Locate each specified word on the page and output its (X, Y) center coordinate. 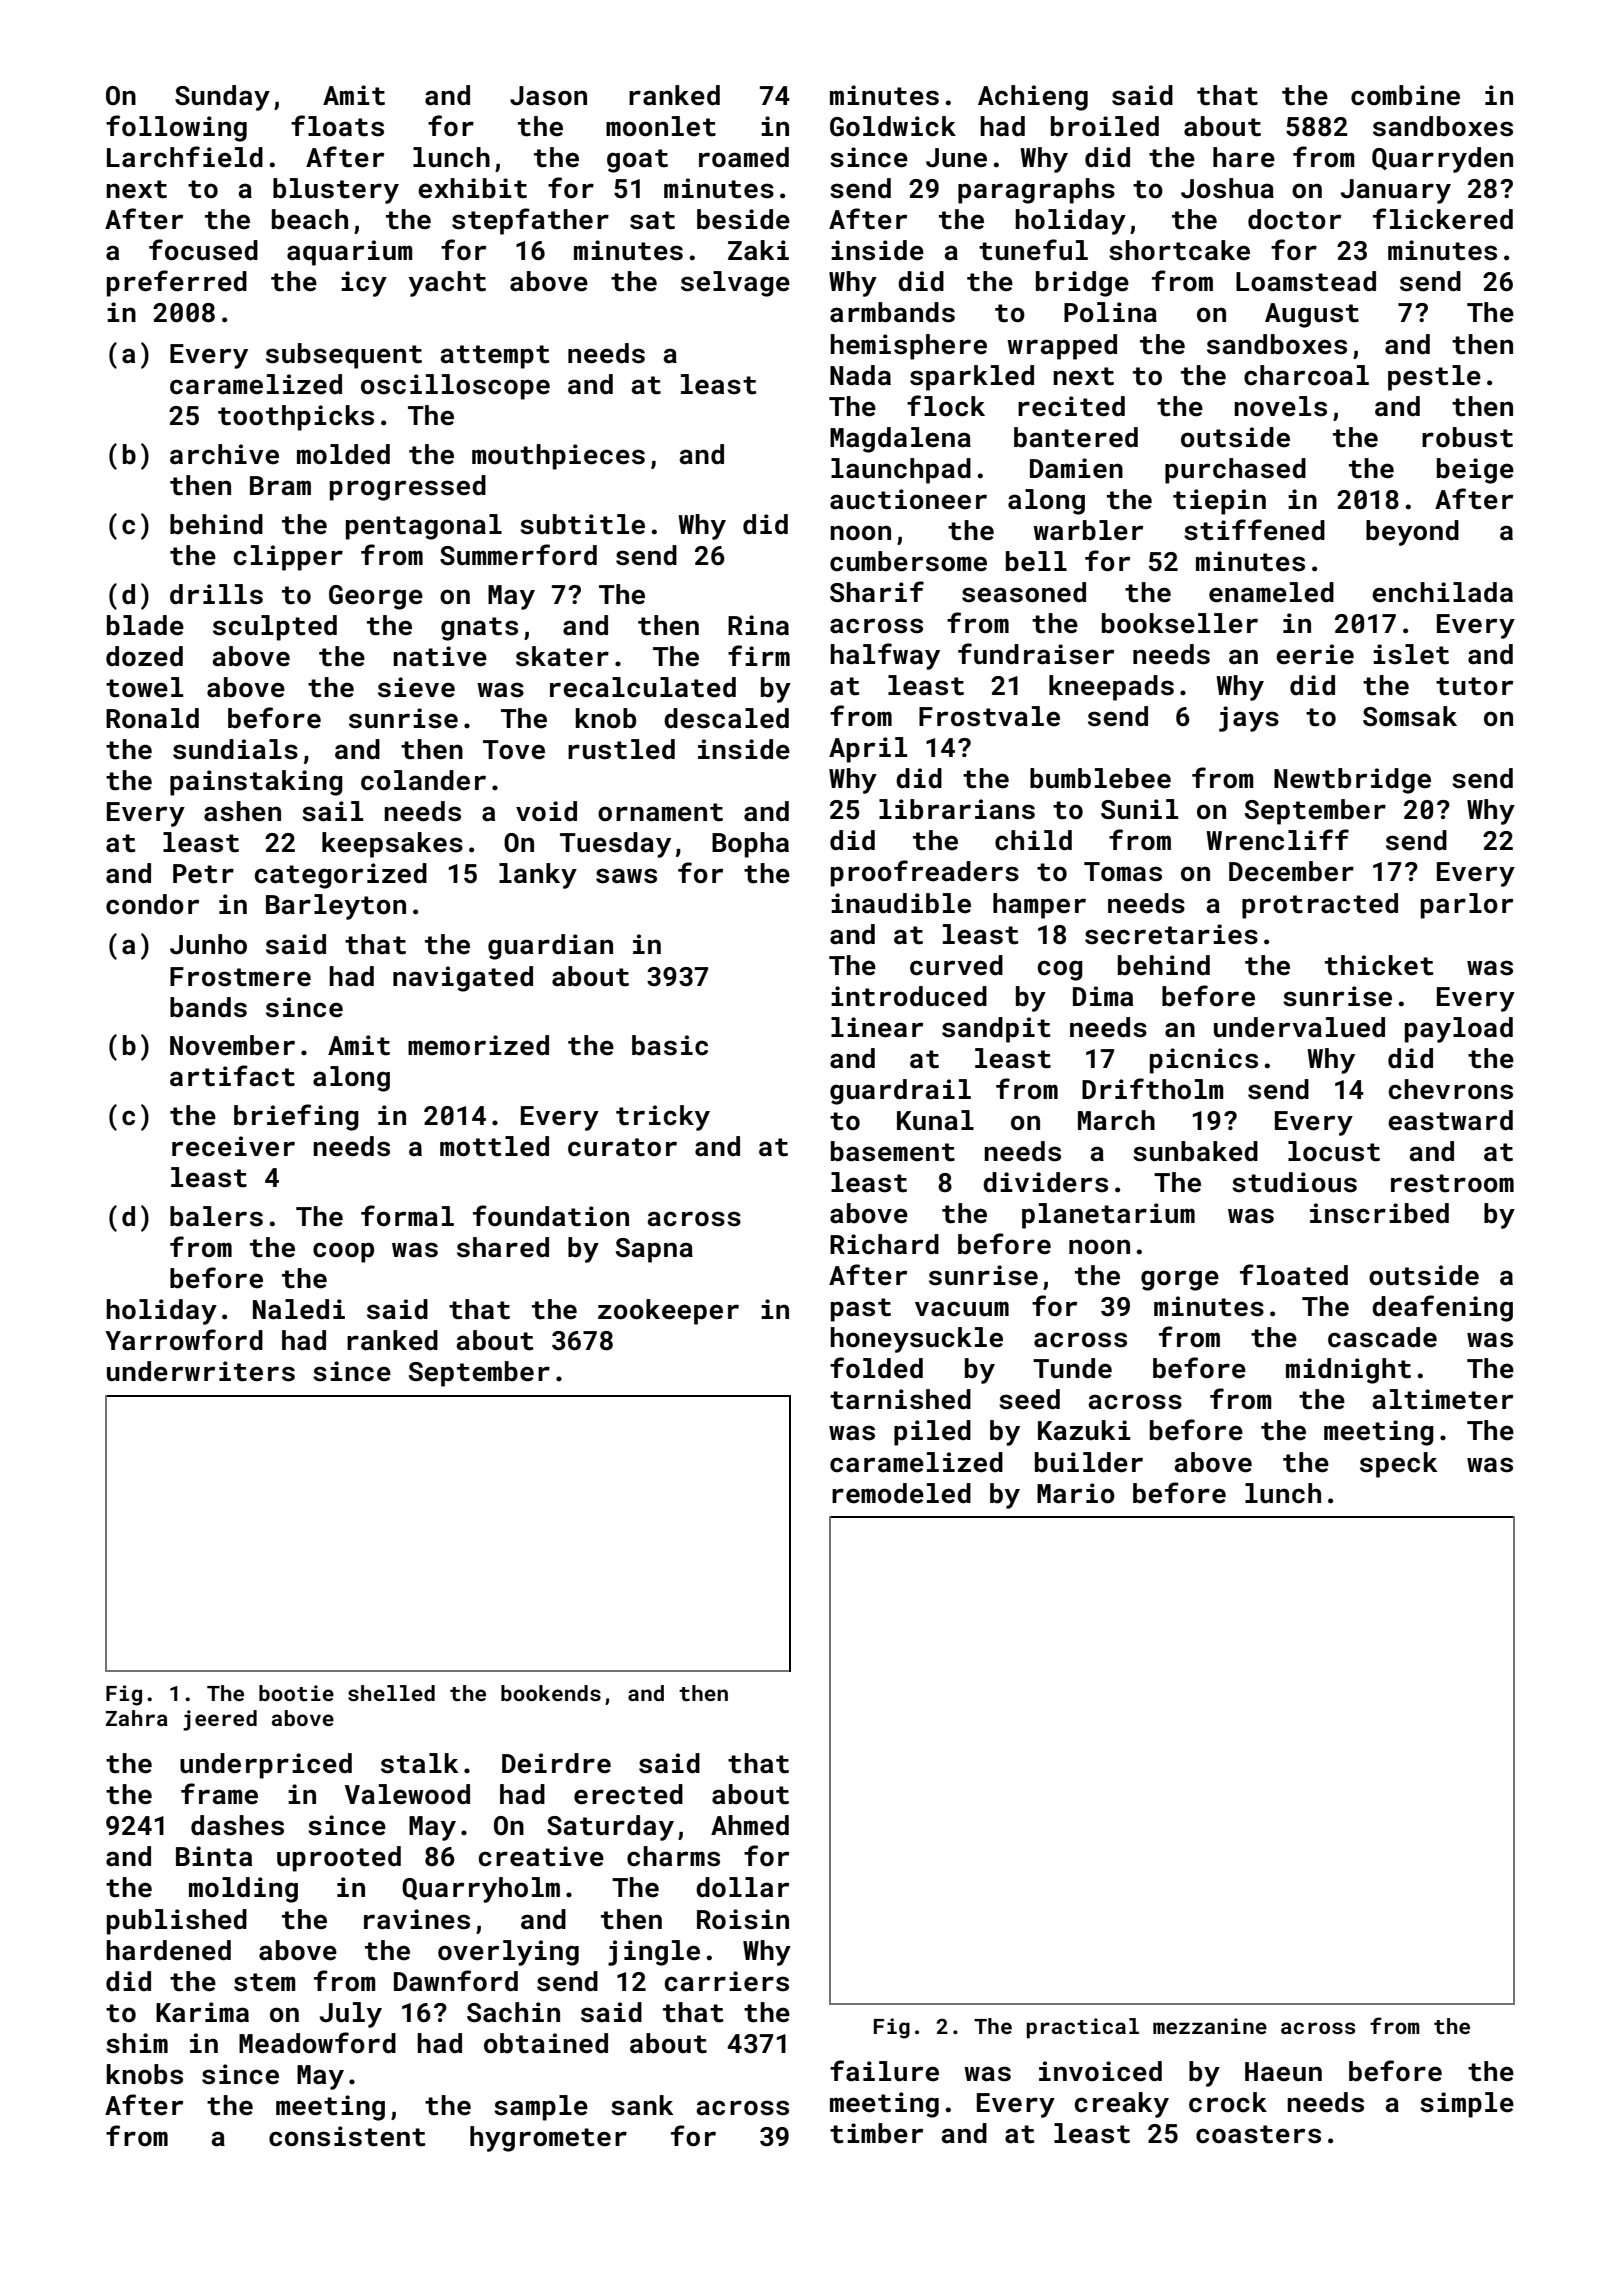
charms (673, 1856)
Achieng (1033, 98)
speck (1399, 1465)
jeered (220, 1720)
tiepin (1219, 502)
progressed (408, 488)
